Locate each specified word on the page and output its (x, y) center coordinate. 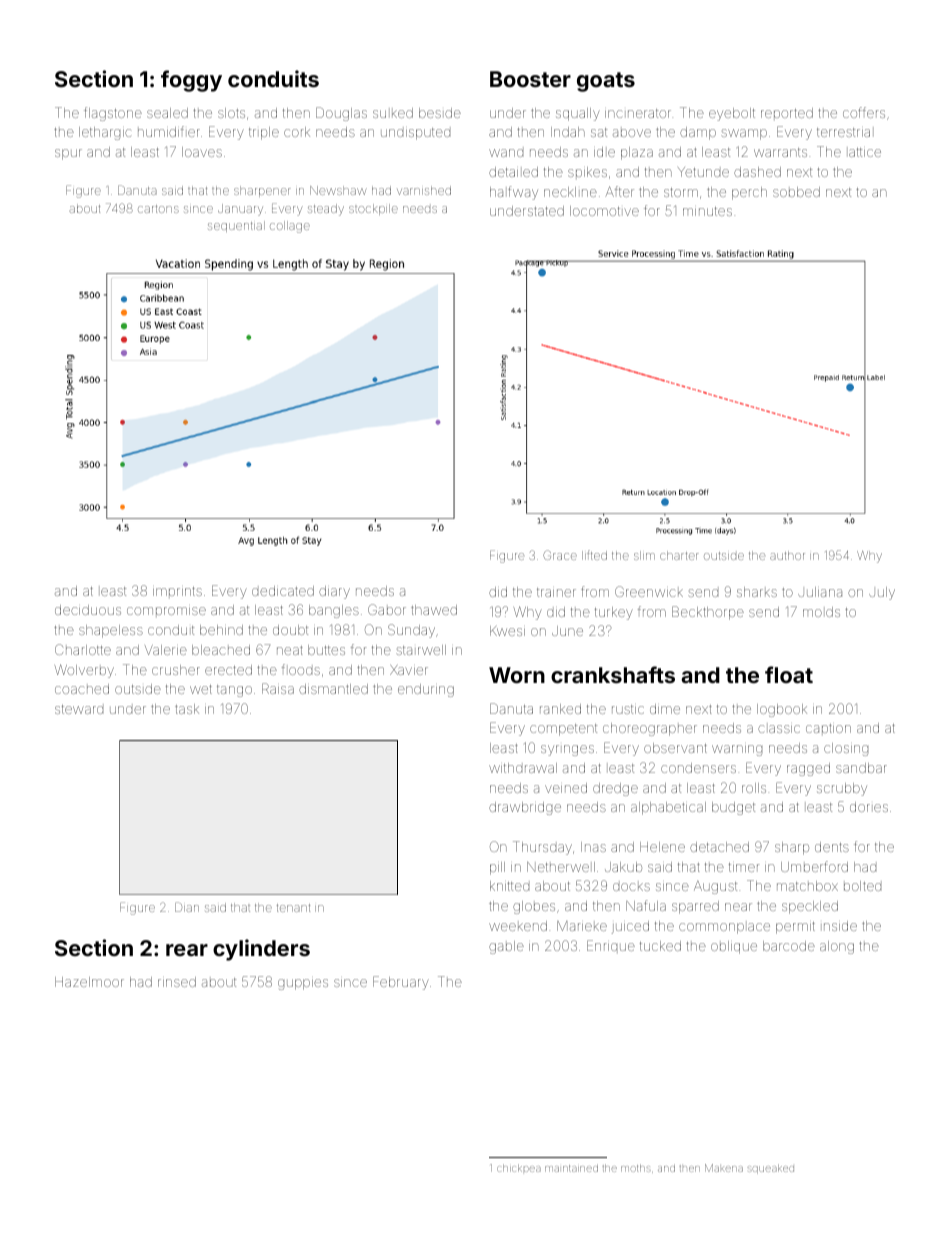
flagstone (113, 114)
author (787, 555)
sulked (393, 113)
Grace (560, 555)
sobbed (796, 192)
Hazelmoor (89, 982)
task (187, 709)
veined (566, 788)
